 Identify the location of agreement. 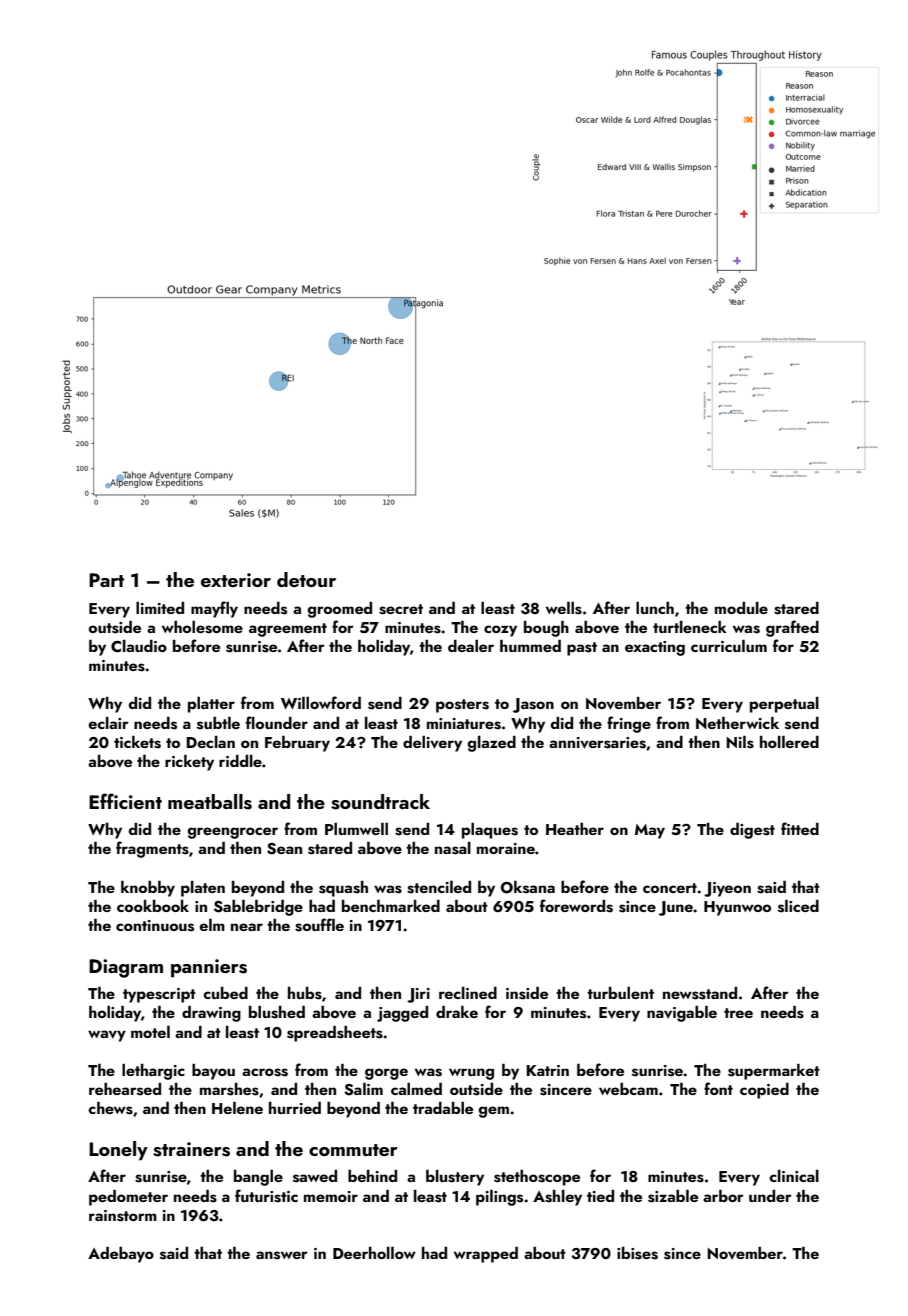
(288, 630).
